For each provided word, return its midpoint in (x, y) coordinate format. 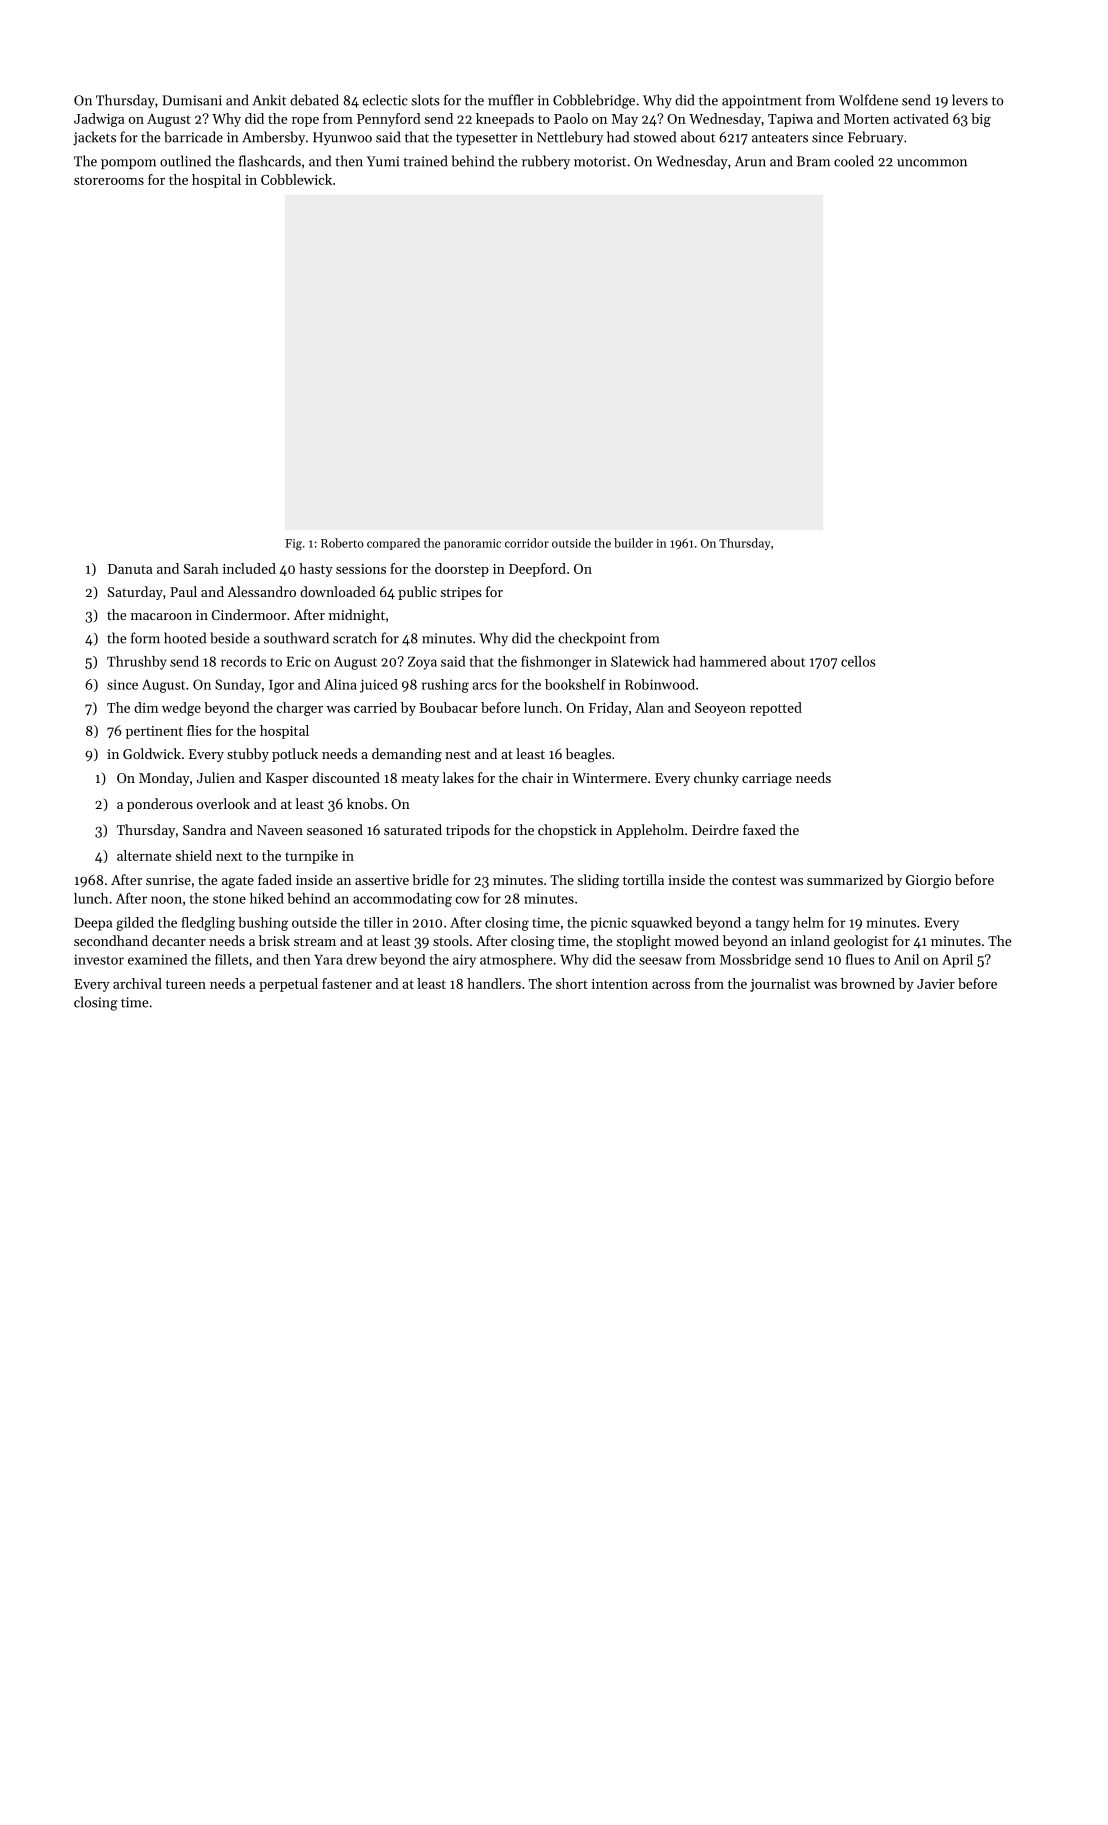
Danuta (130, 569)
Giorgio (928, 882)
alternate (144, 855)
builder (633, 543)
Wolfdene (868, 100)
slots (425, 100)
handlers (494, 983)
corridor (527, 543)
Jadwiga (99, 120)
